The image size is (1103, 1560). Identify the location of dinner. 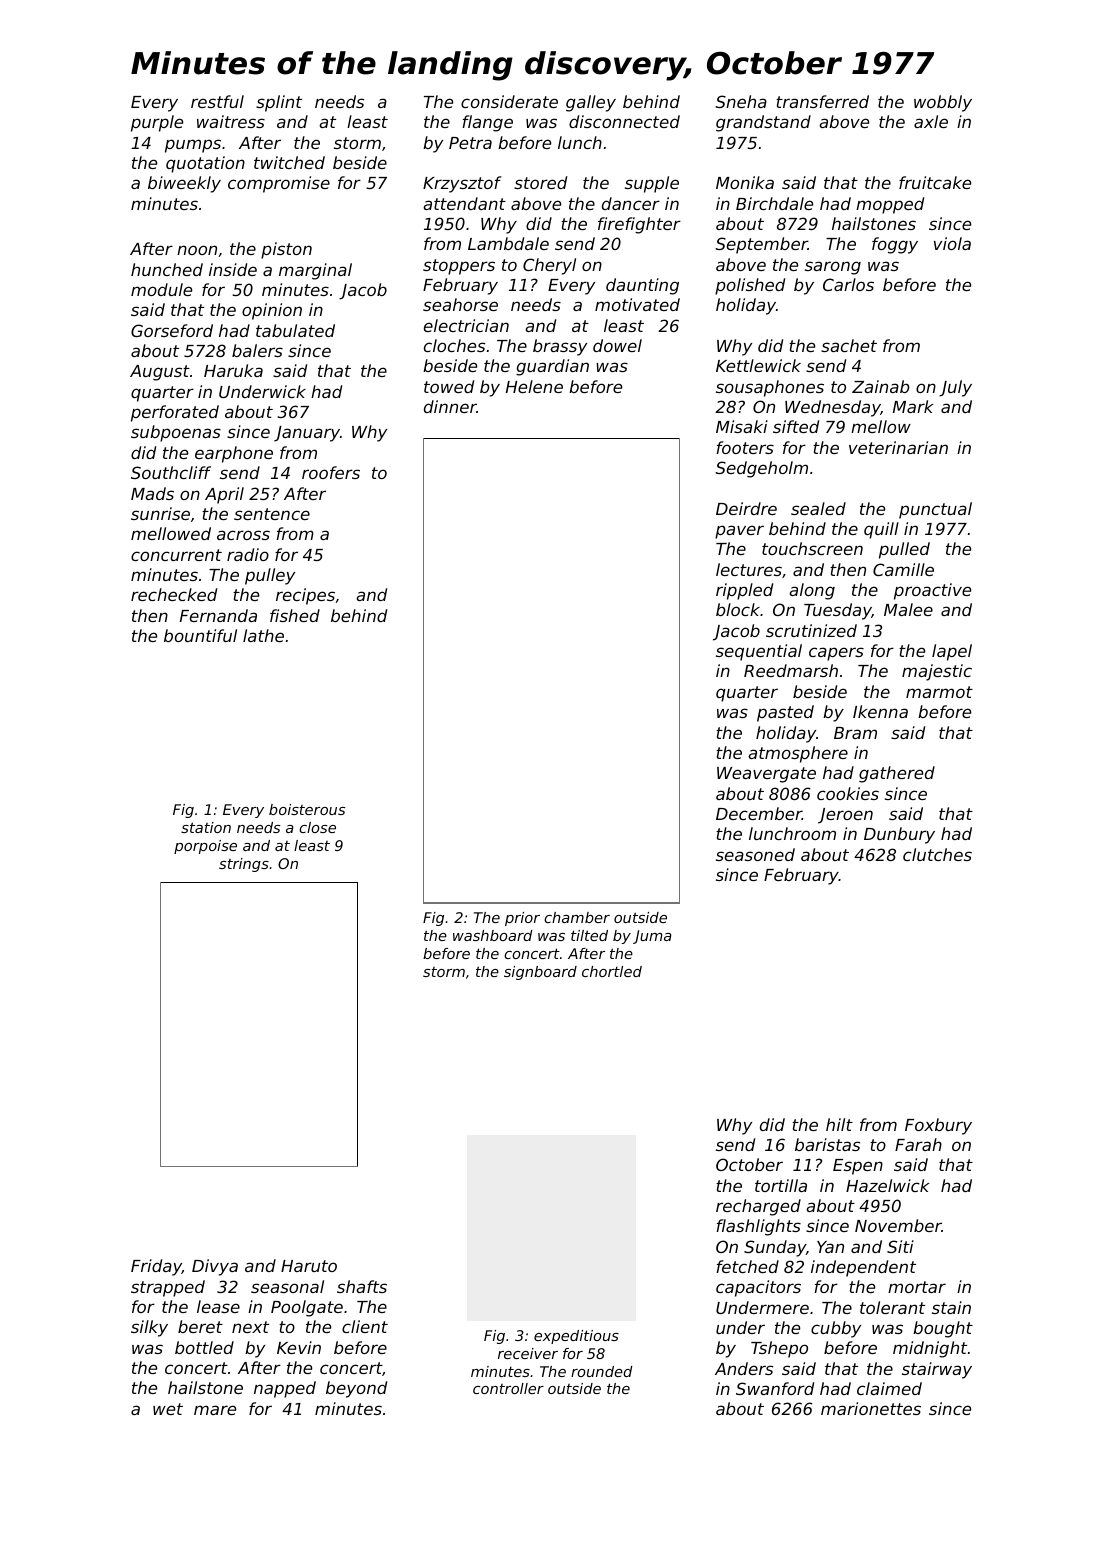
(450, 406).
